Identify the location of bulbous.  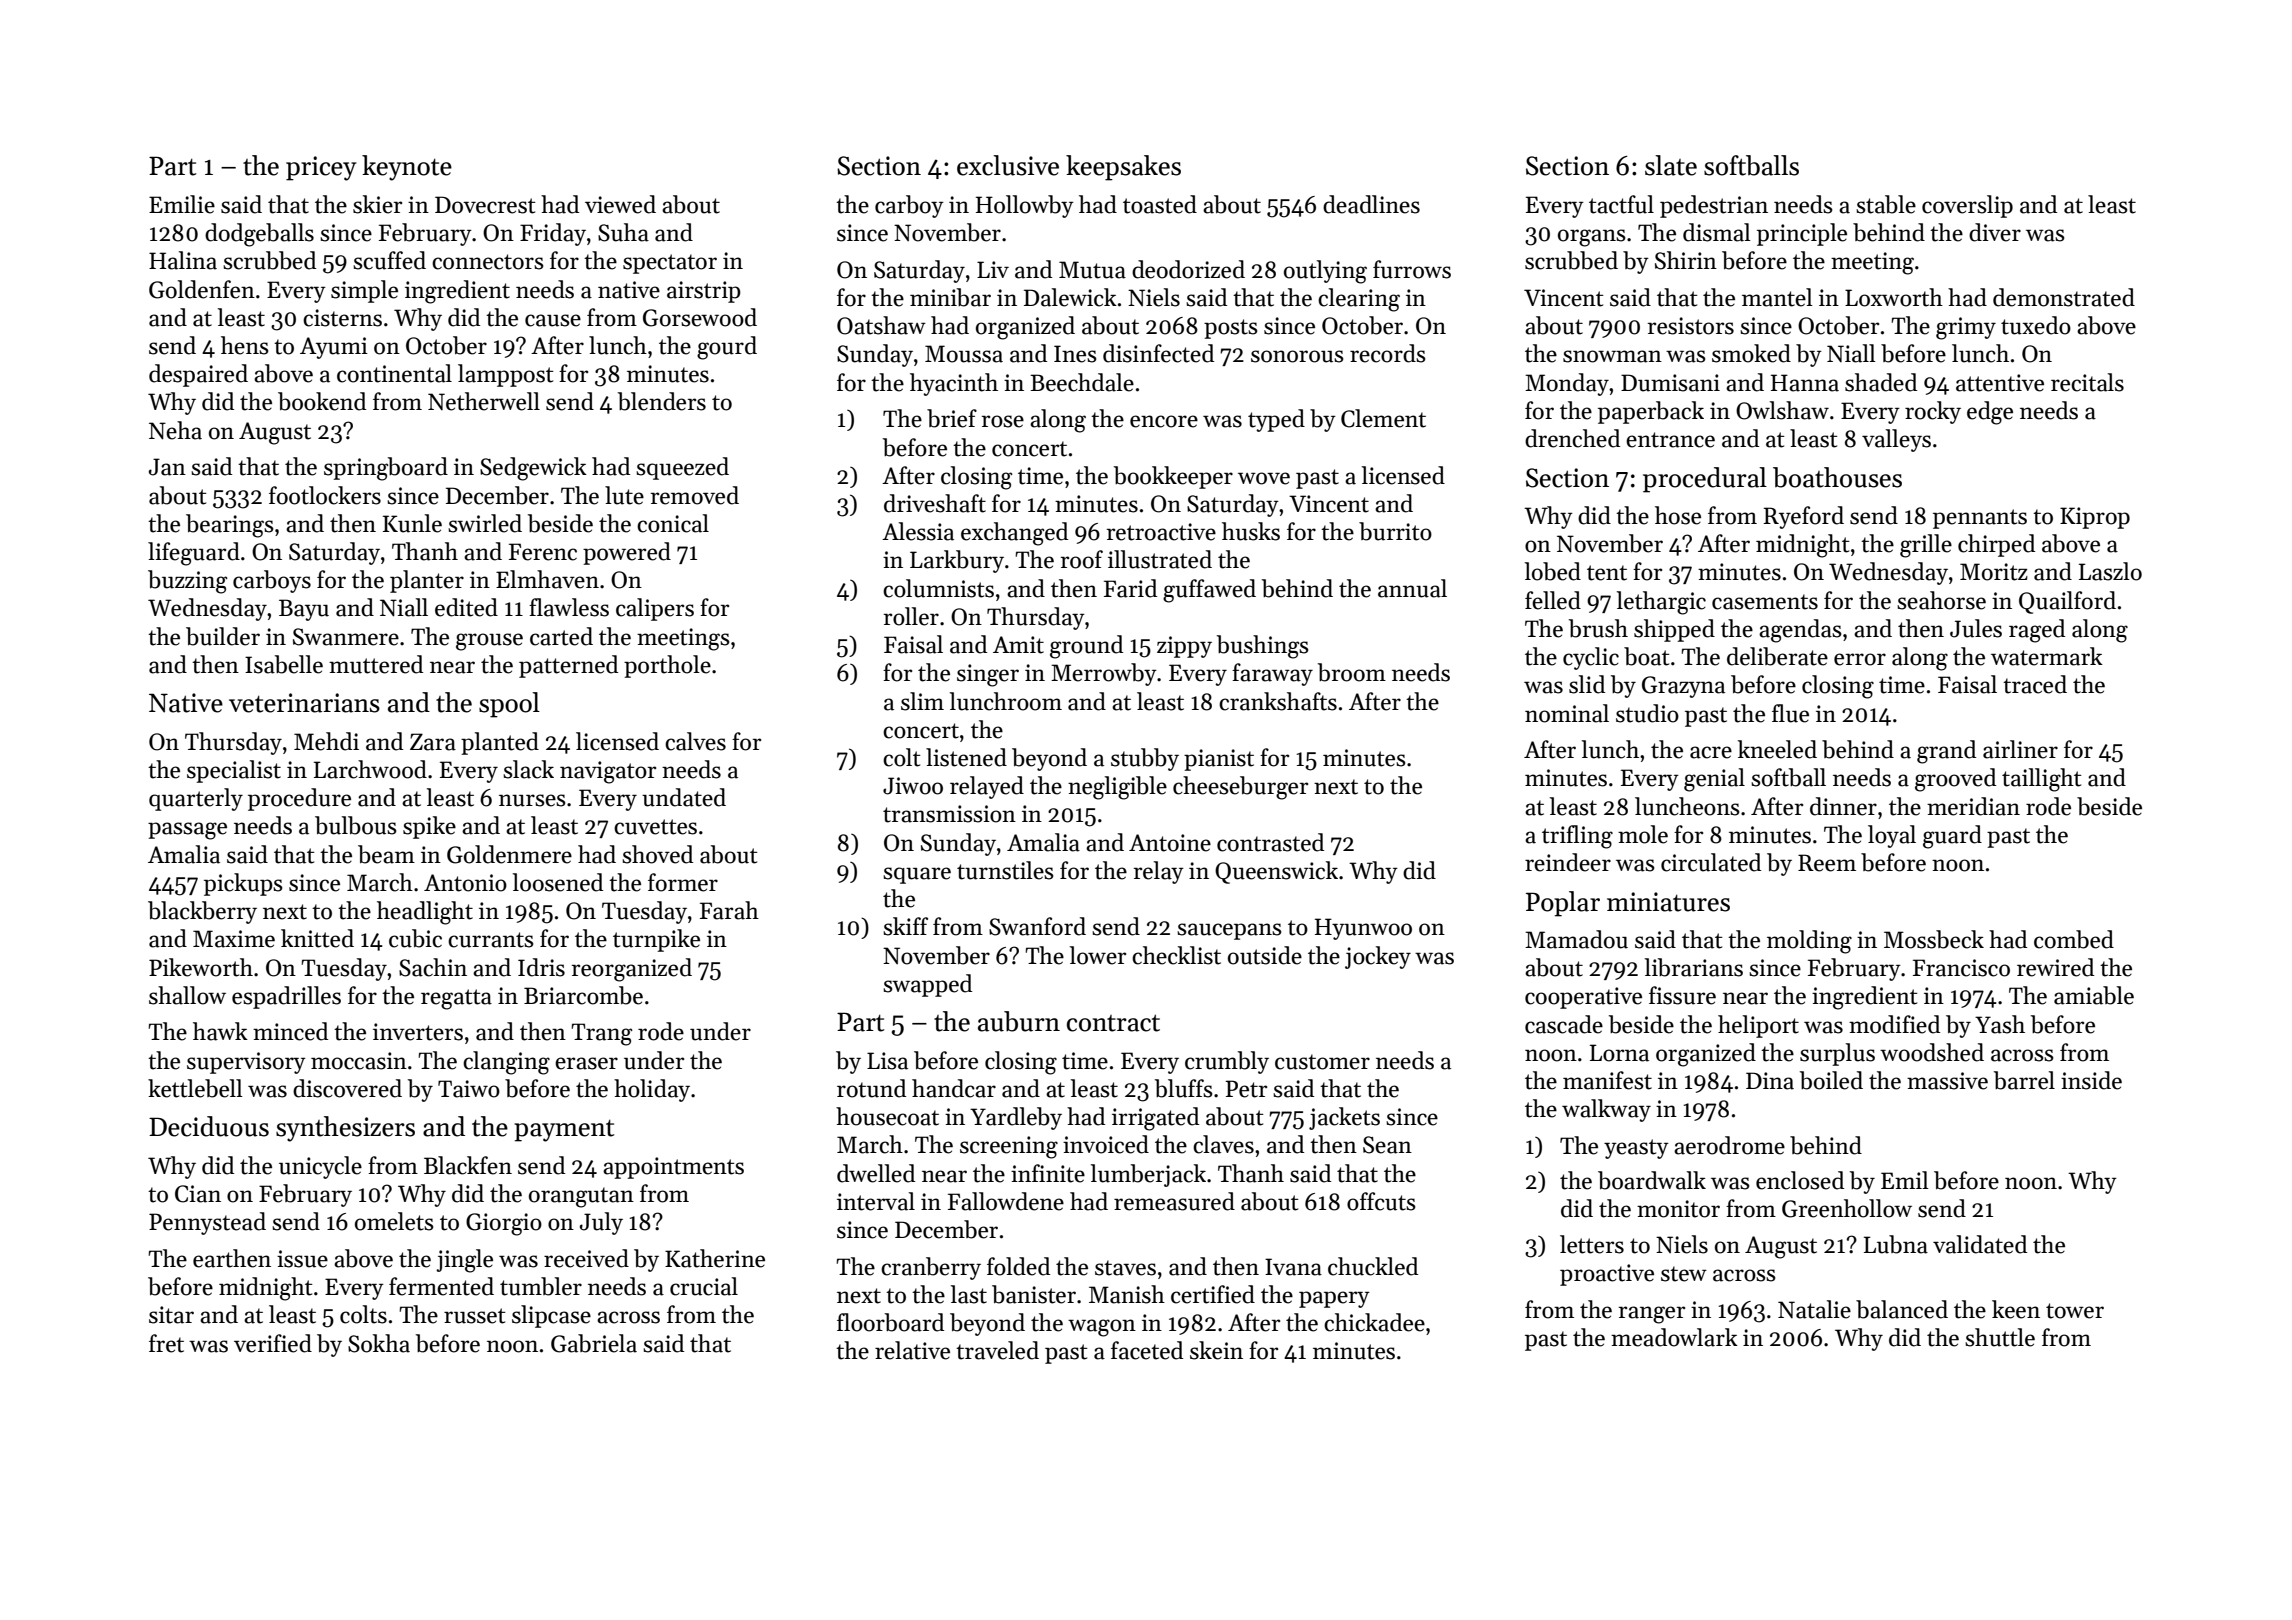
(356, 825).
